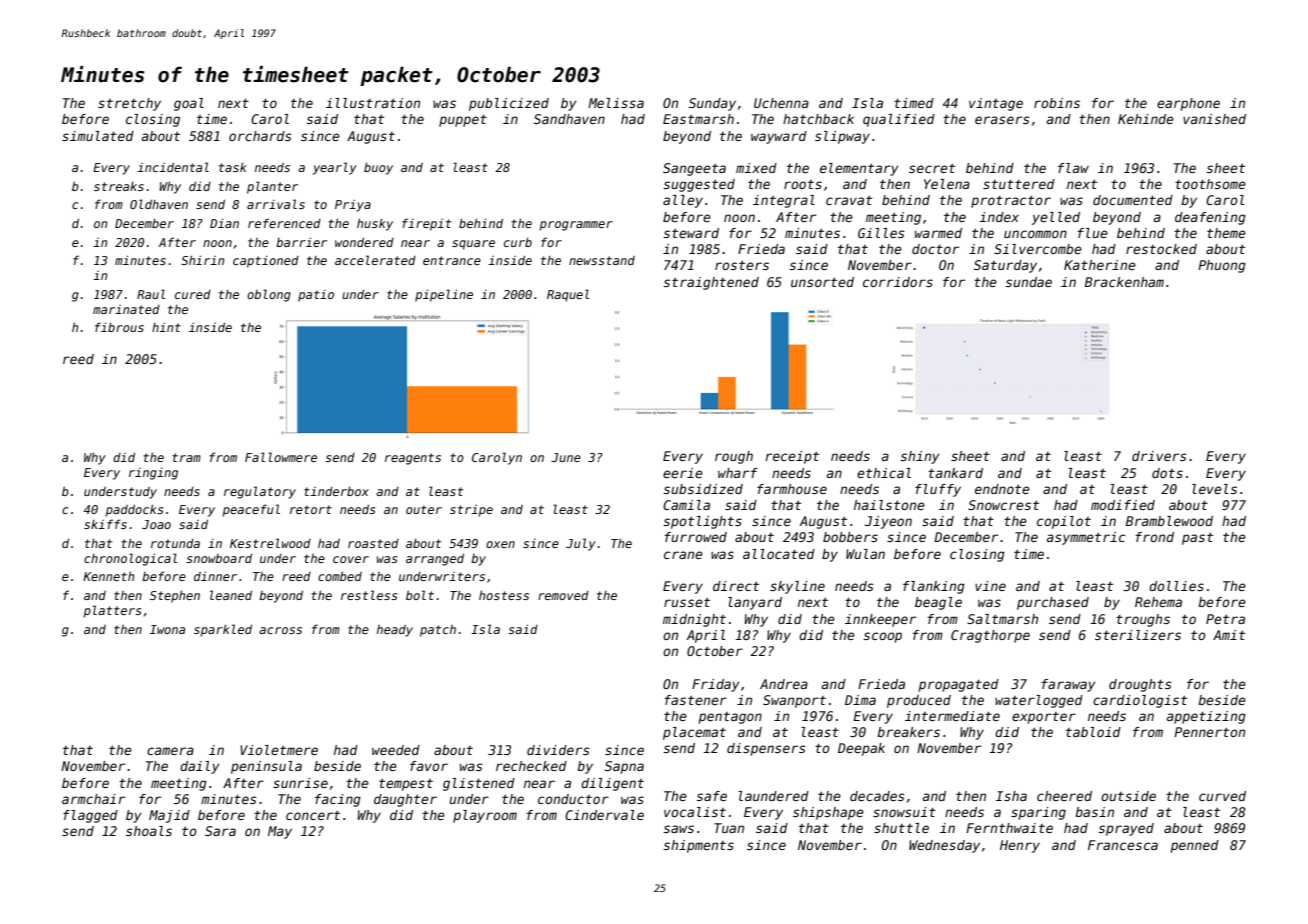 This image has width=1308, height=924. I want to click on straightened, so click(711, 283).
